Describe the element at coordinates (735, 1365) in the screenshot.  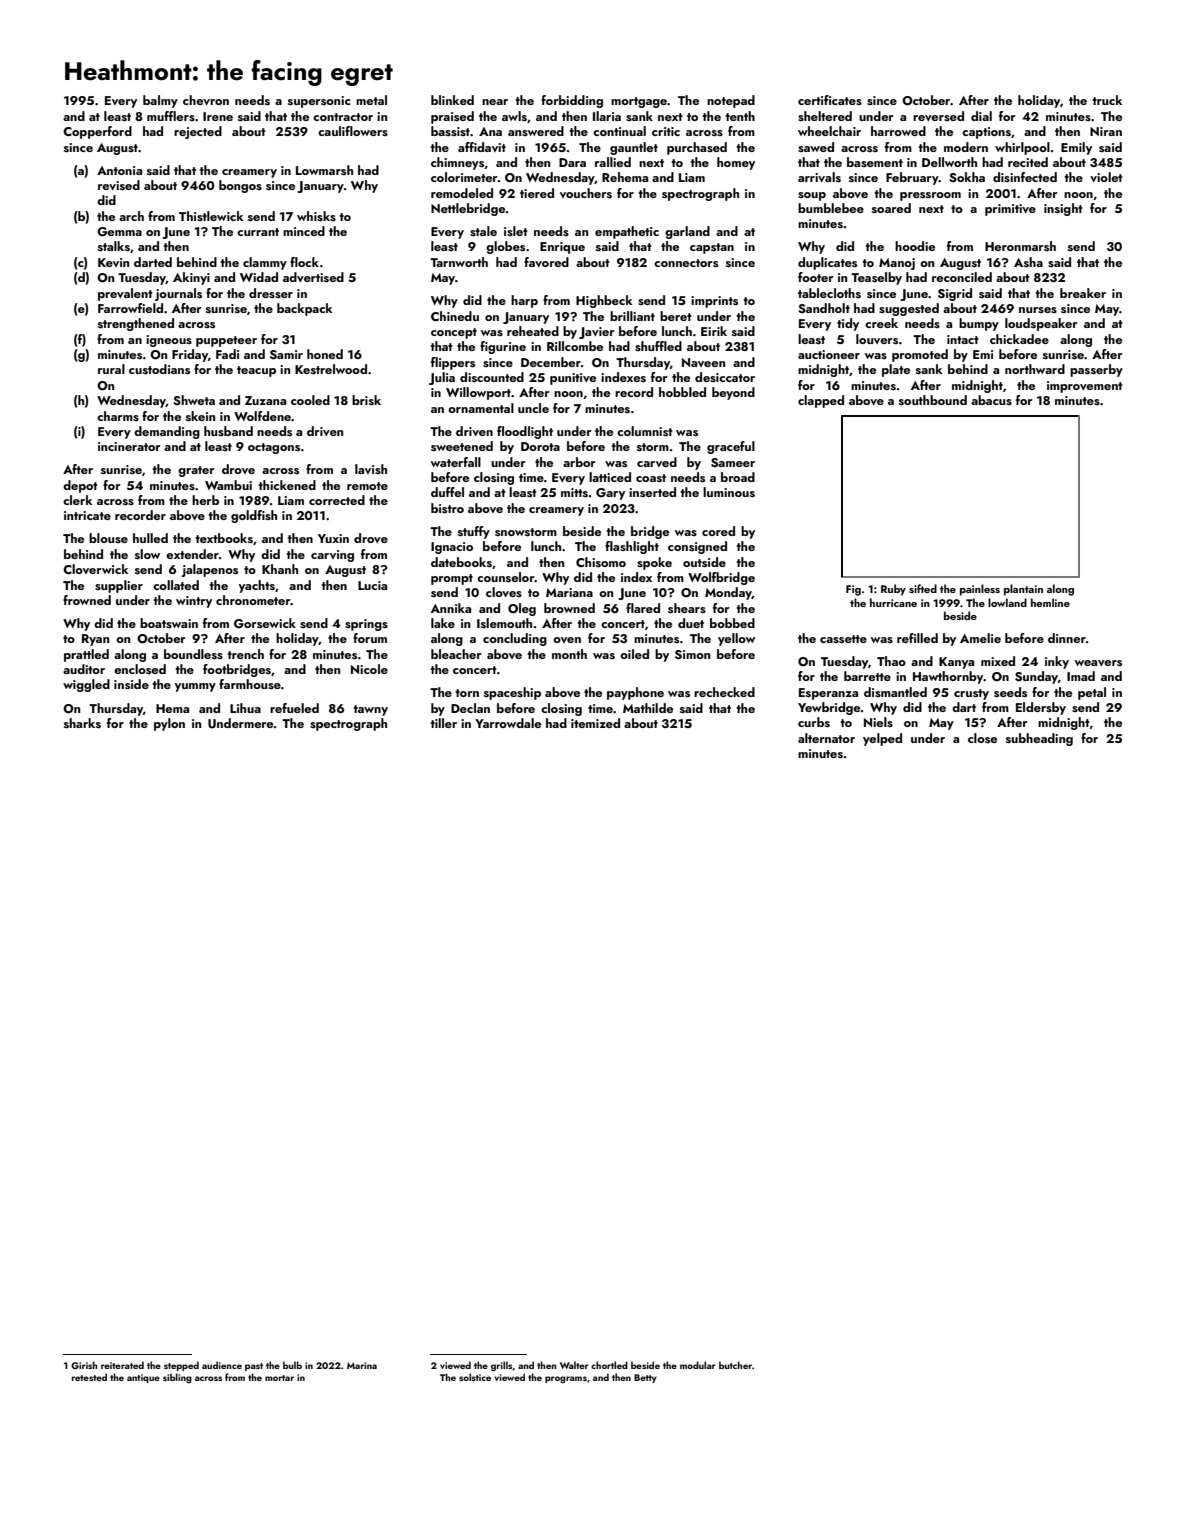
I see `butcher` at that location.
